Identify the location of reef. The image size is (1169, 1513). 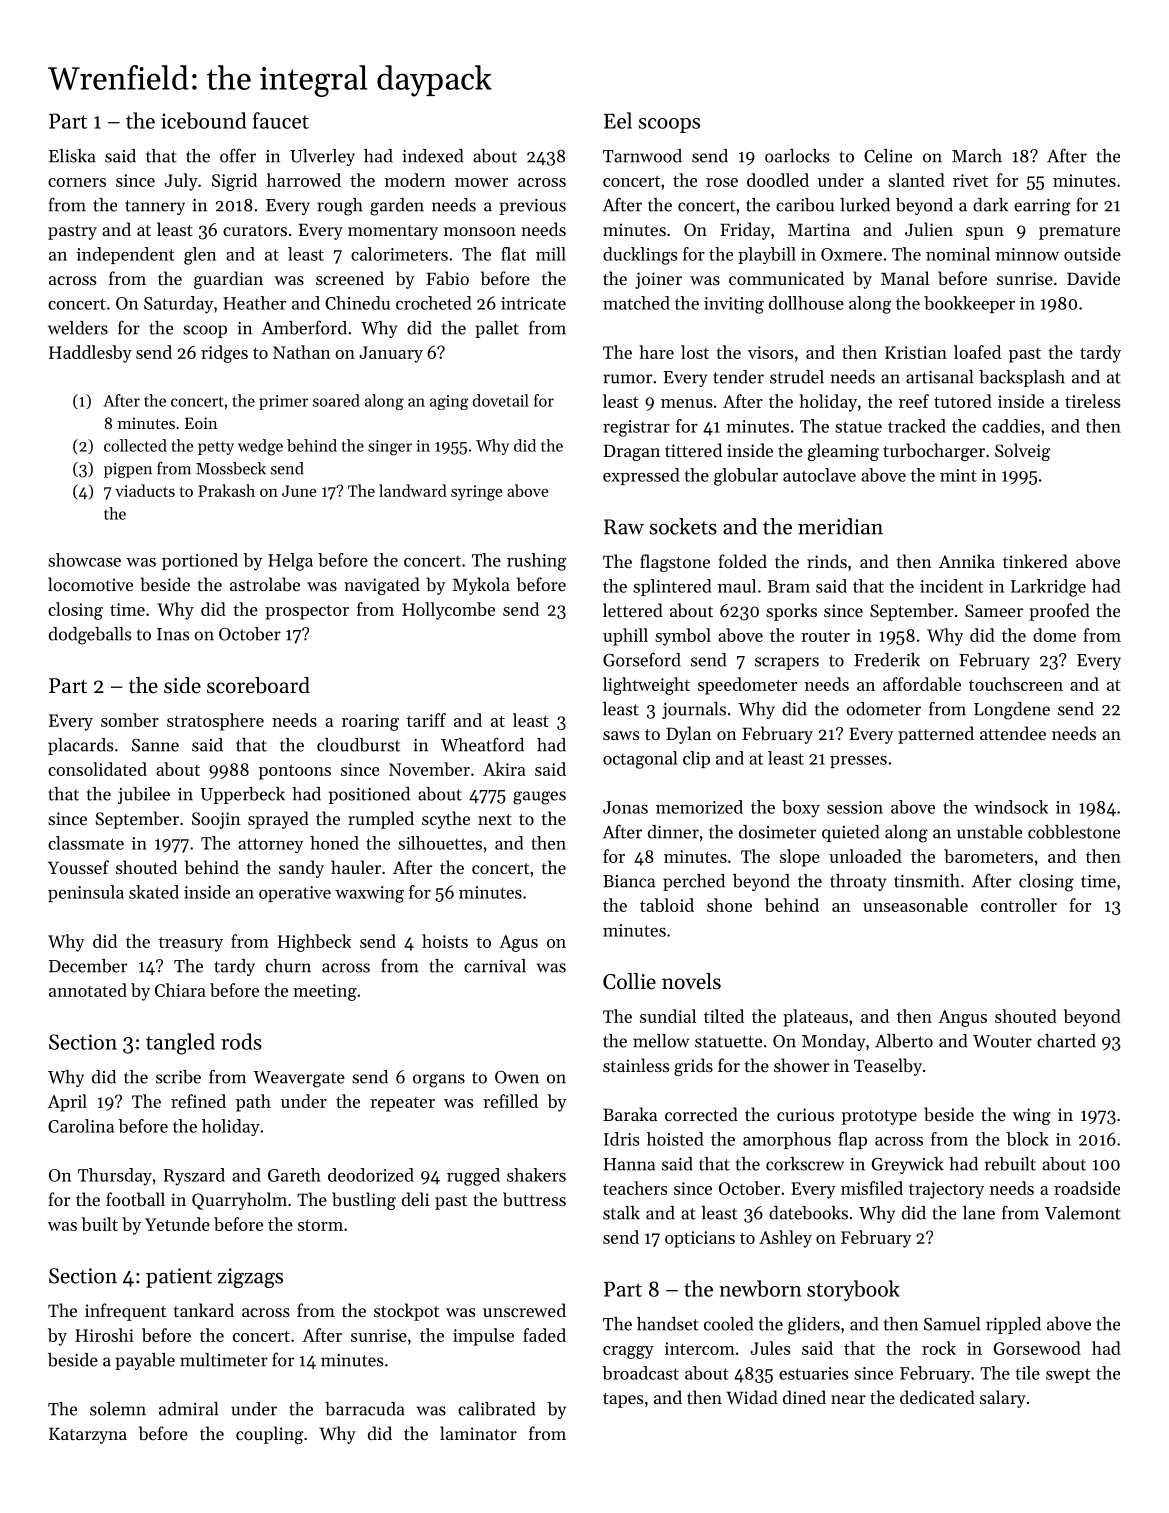
(914, 401).
